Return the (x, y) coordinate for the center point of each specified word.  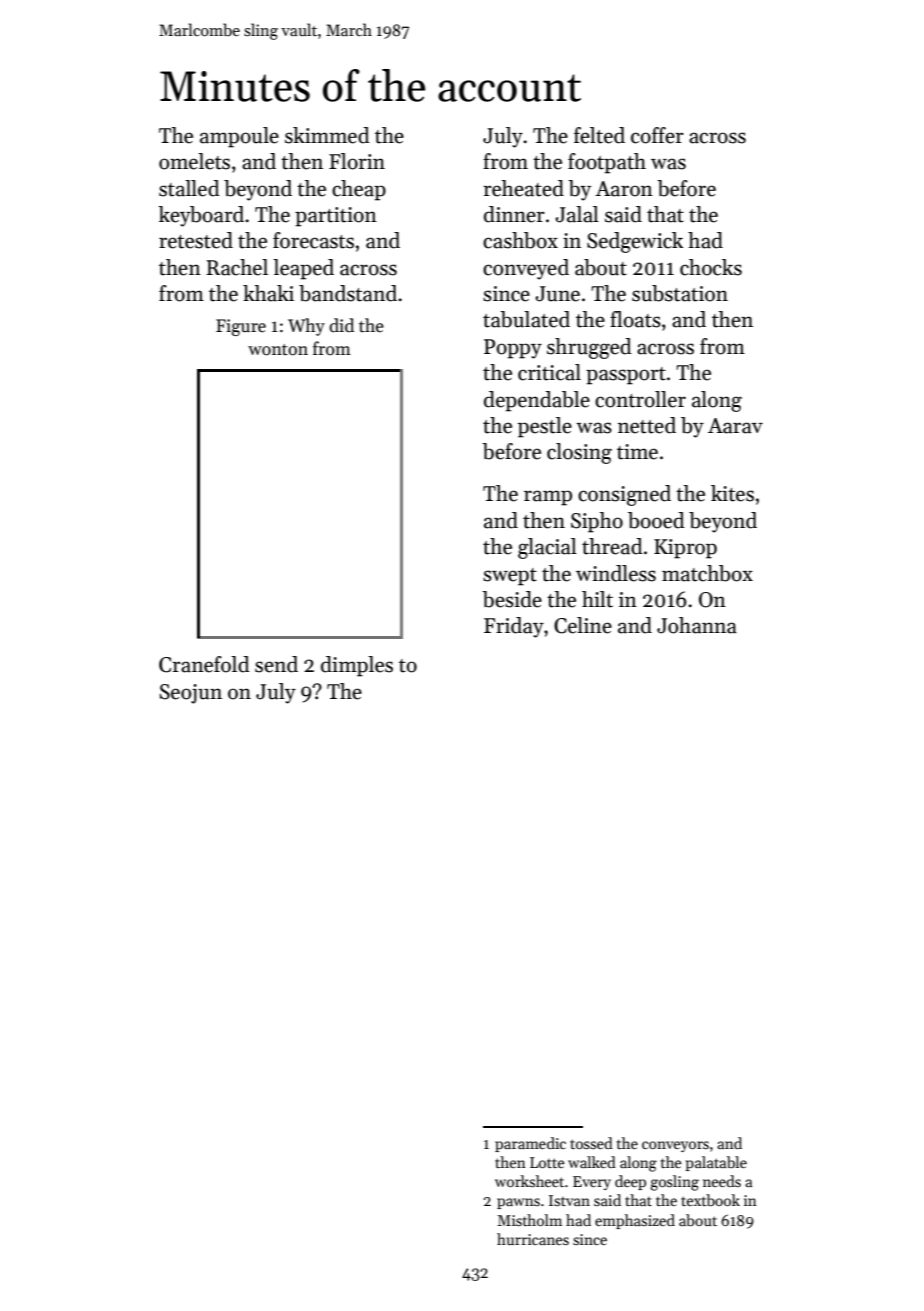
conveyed (526, 269)
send (276, 664)
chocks (711, 267)
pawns (518, 1203)
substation (680, 293)
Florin (357, 161)
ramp (548, 498)
